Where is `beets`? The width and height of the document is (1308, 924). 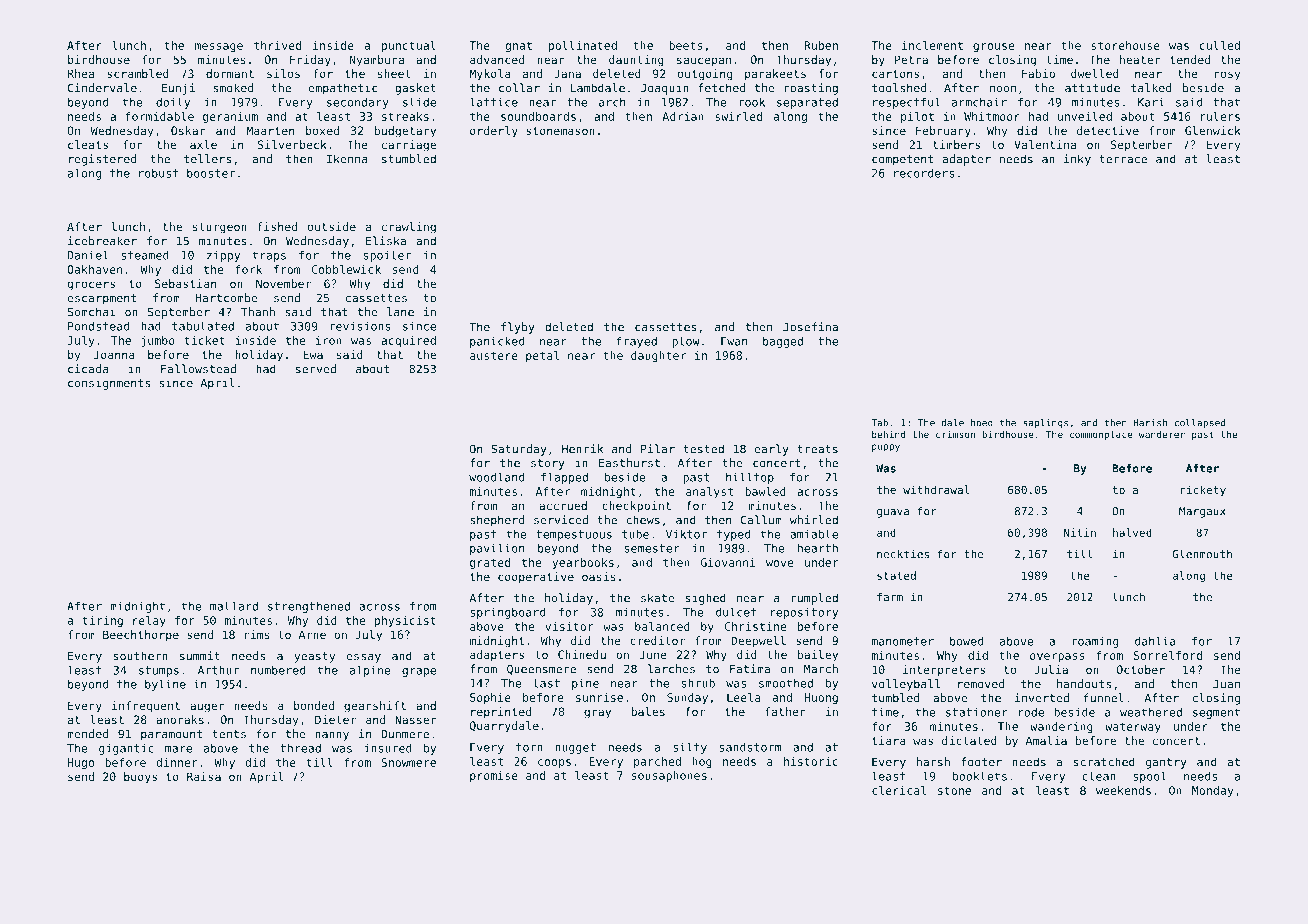
beets is located at coordinates (686, 45).
